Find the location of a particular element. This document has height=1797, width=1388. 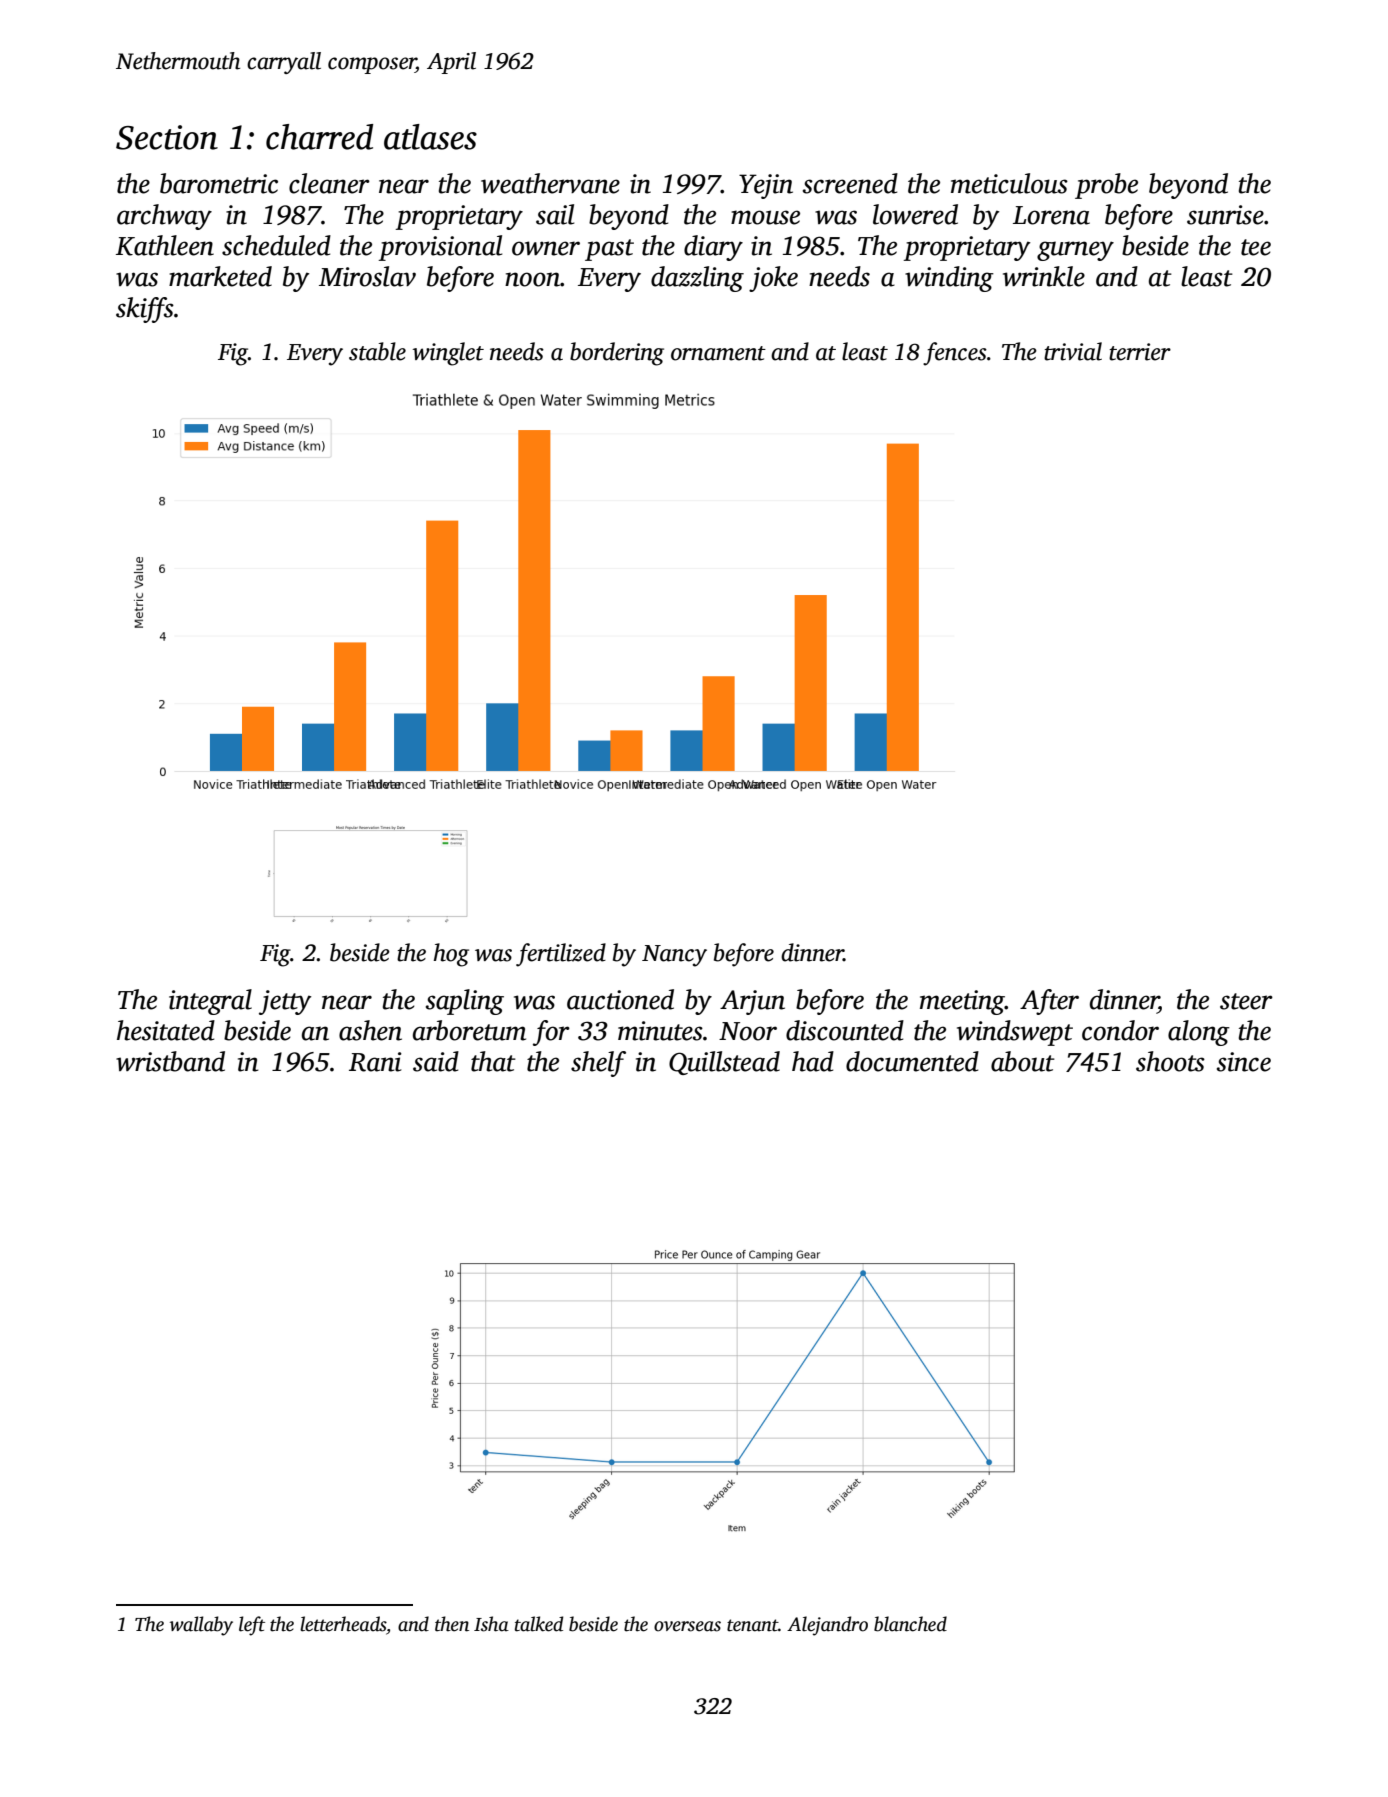

letterheads is located at coordinates (343, 1624).
